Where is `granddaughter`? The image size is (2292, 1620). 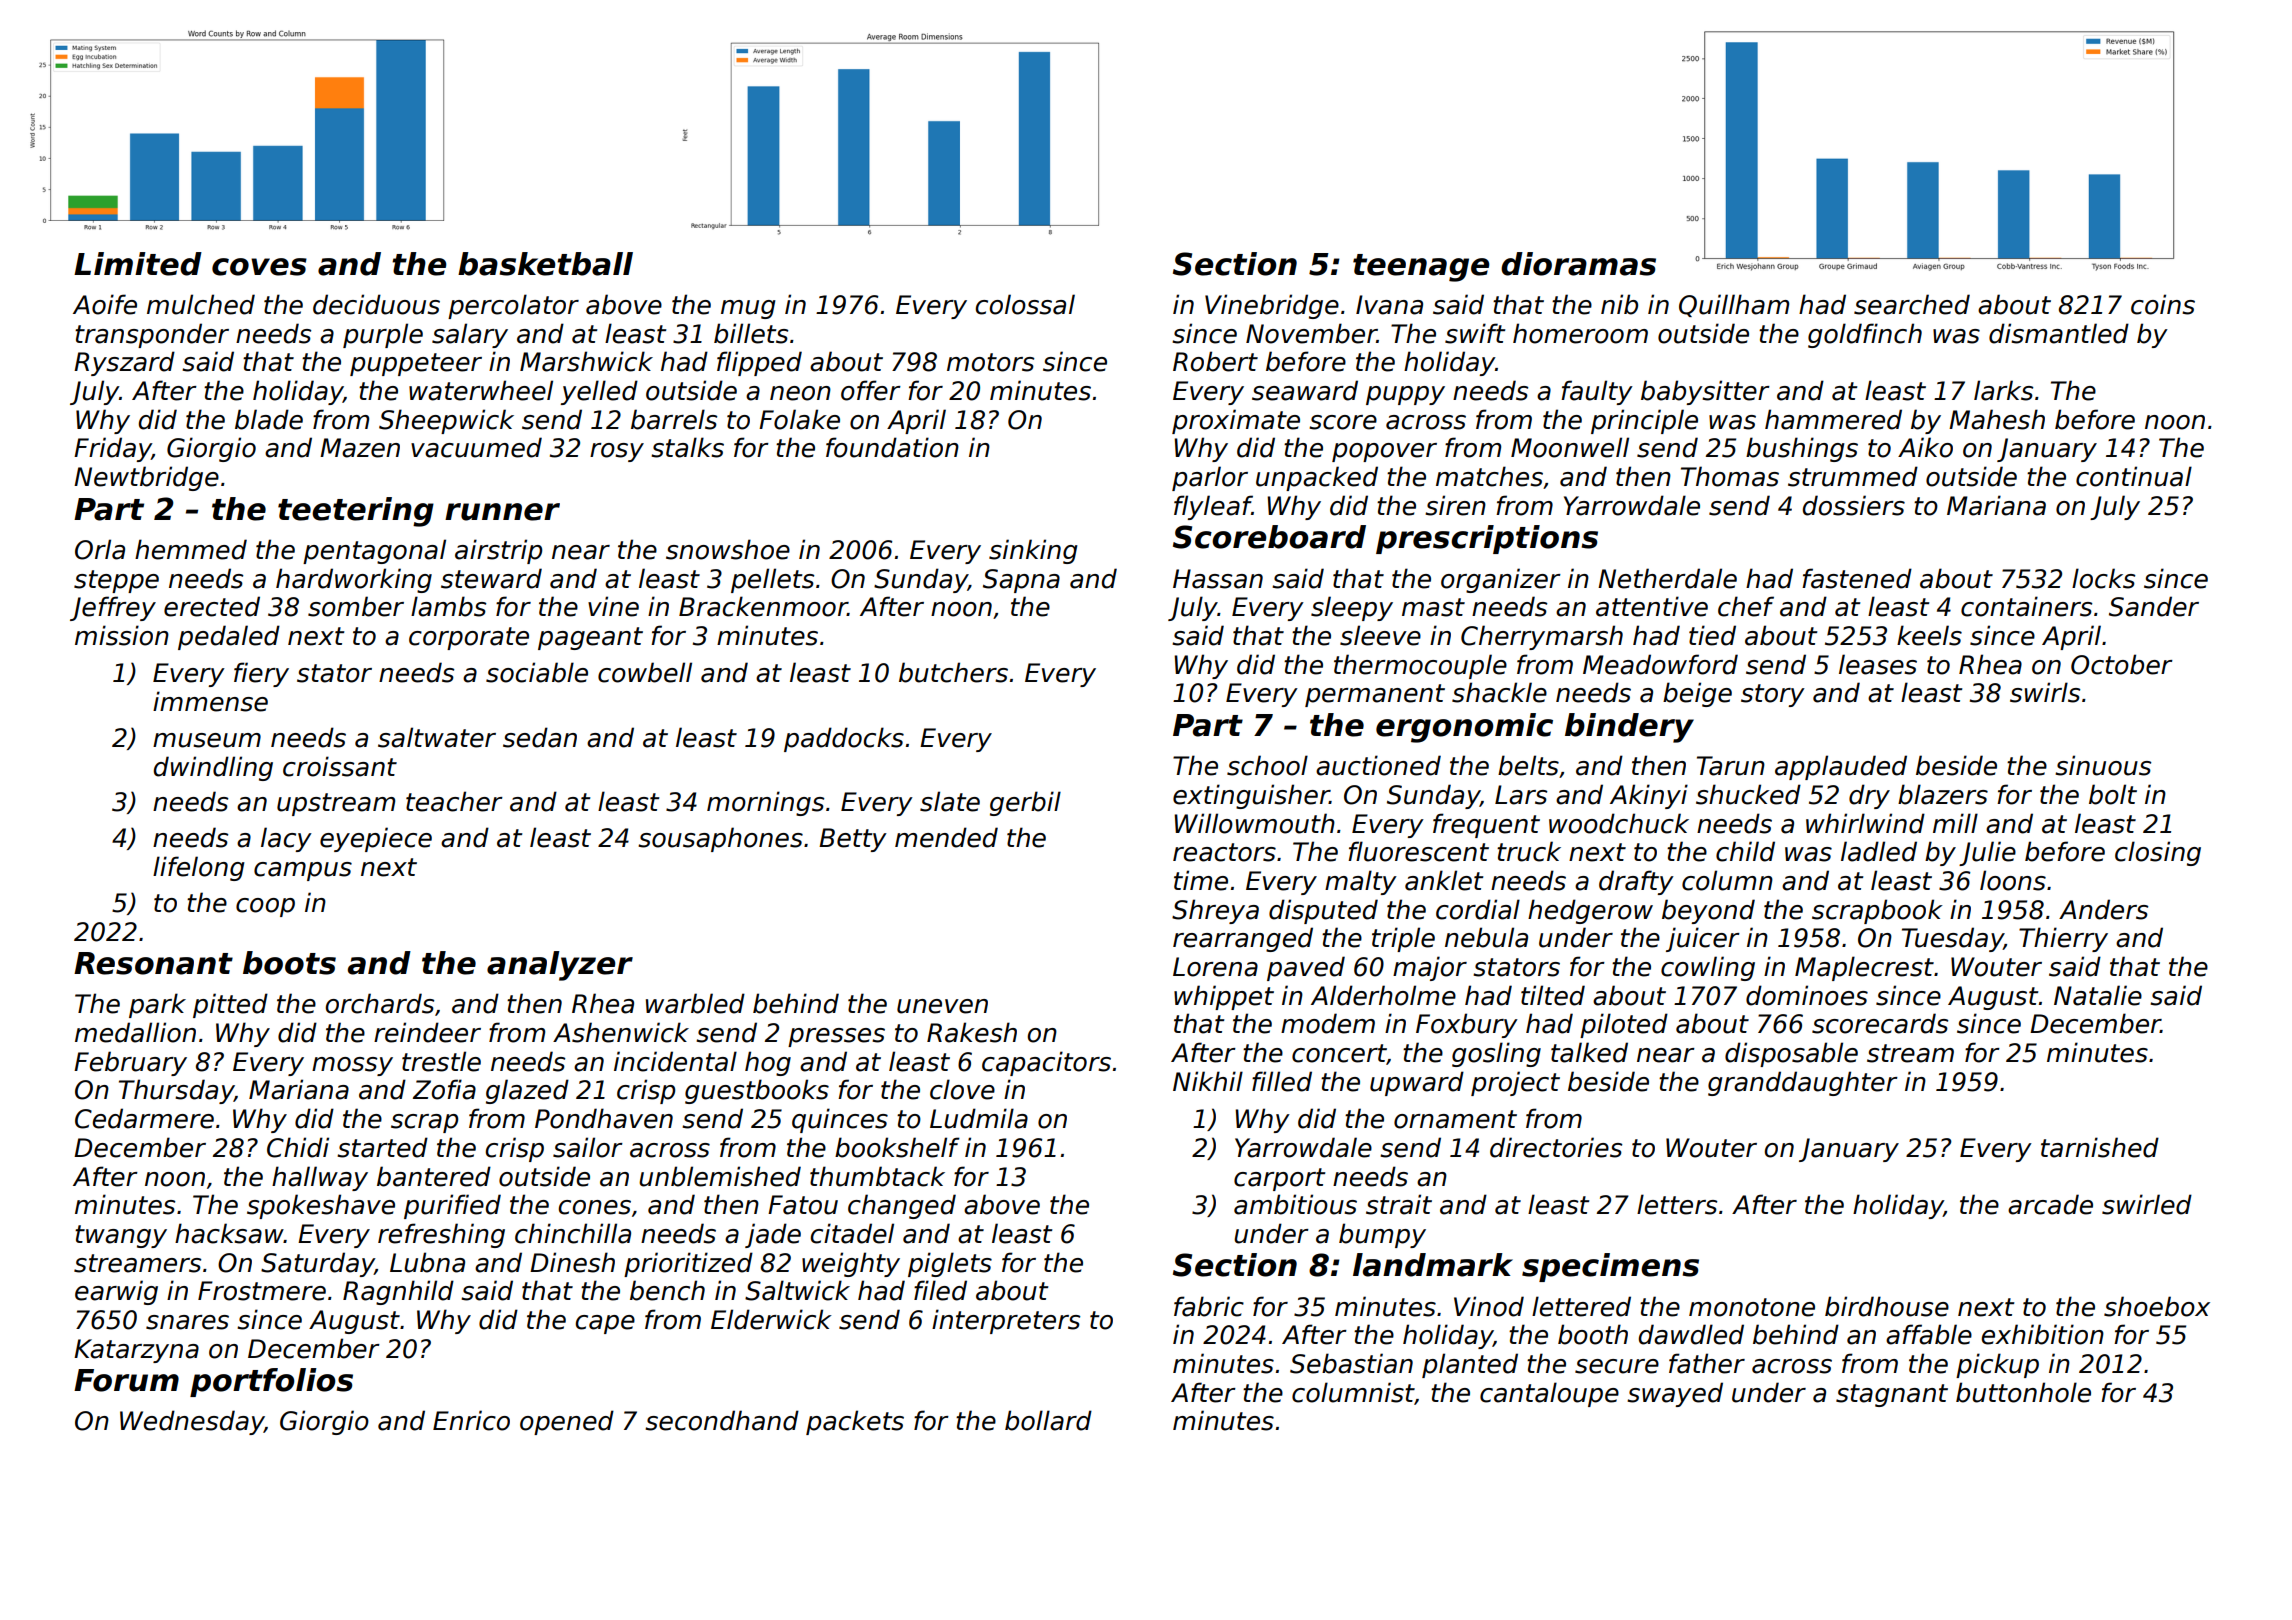
granddaughter is located at coordinates (1803, 1083).
